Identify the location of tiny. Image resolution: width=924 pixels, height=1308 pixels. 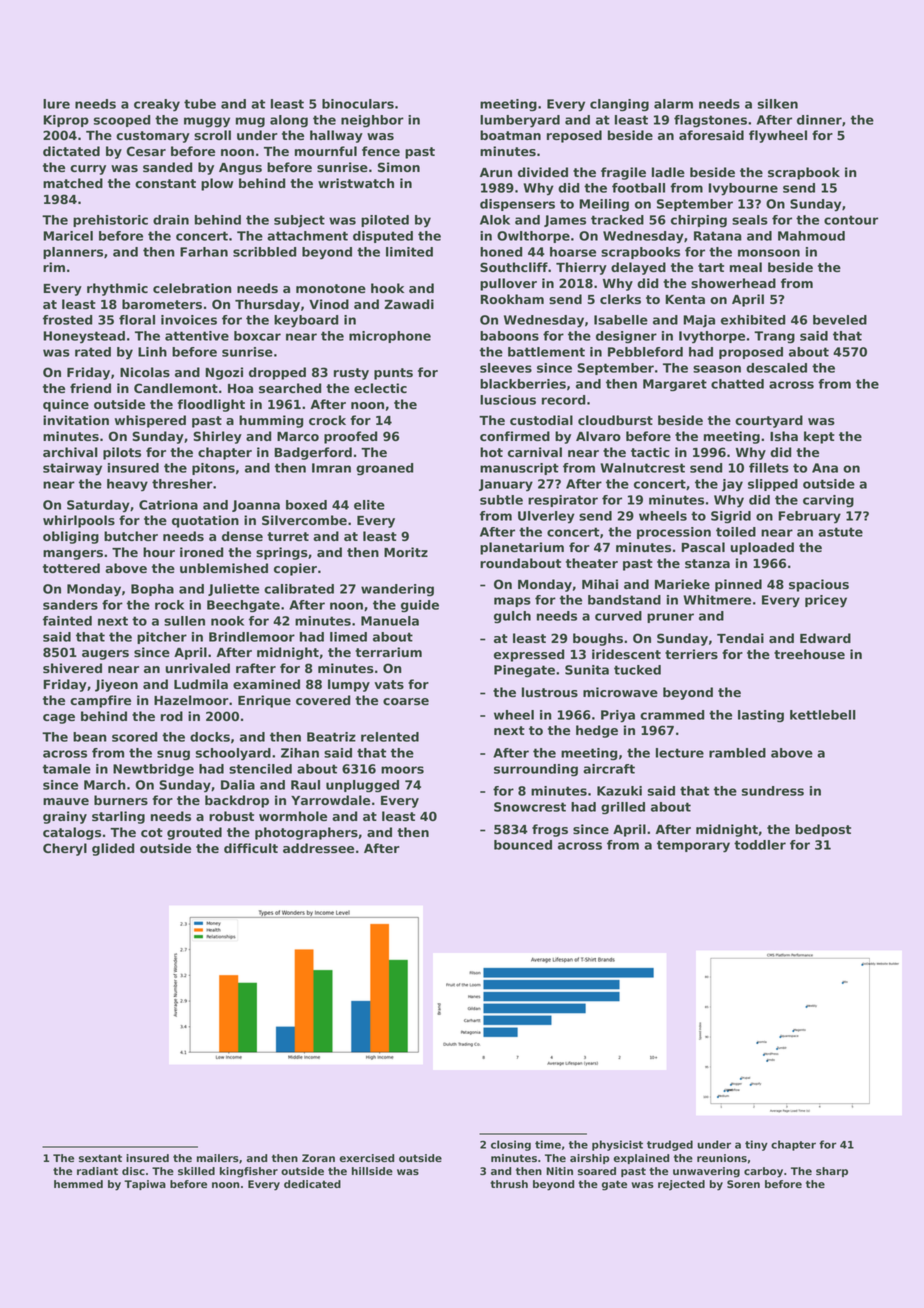
(756, 1145).
